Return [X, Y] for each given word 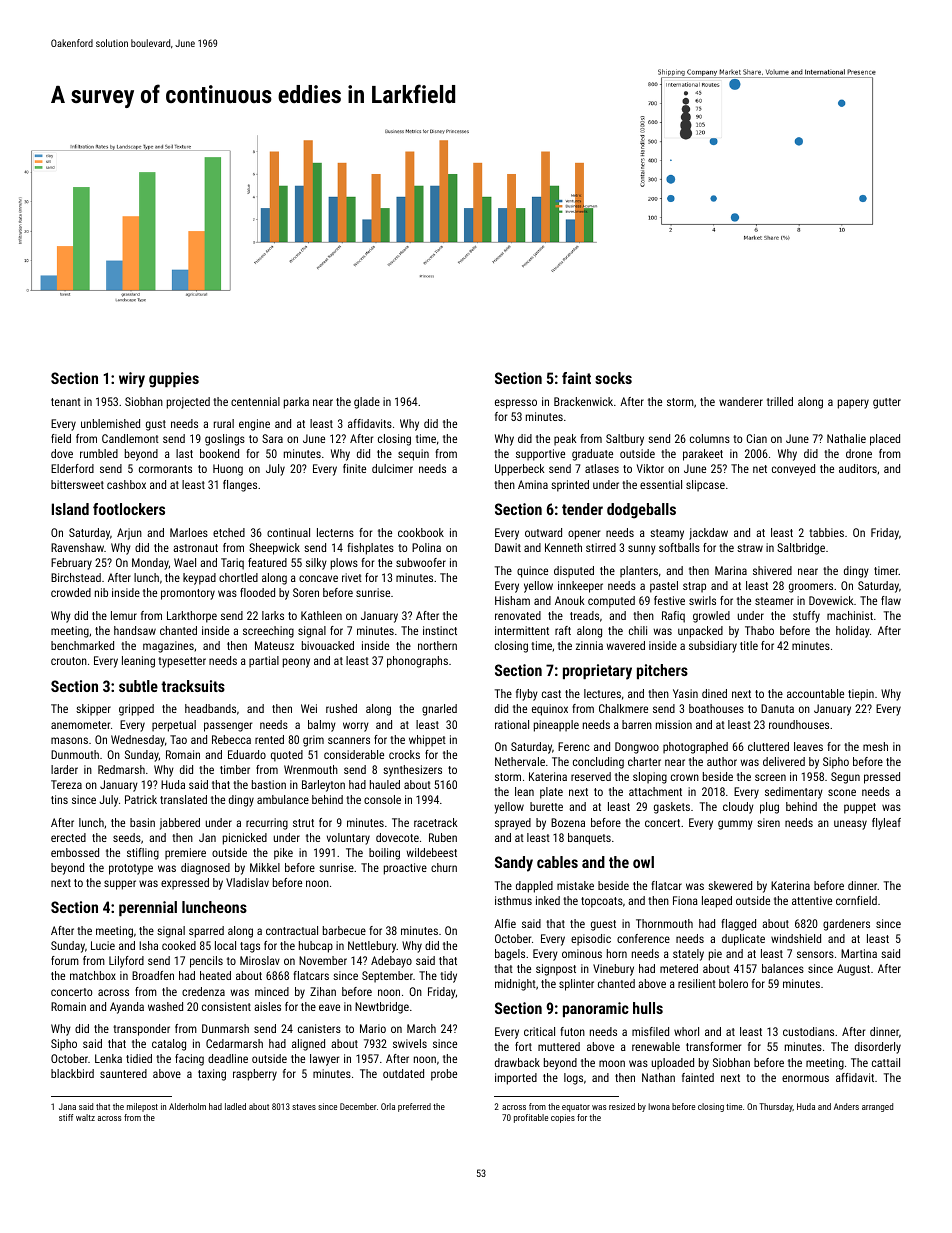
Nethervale [520, 761]
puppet [860, 808]
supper [120, 885]
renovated [518, 615]
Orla [388, 1106]
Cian [756, 438]
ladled [235, 1106]
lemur [124, 615]
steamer [774, 601]
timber [235, 769]
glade [367, 403]
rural [224, 423]
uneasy [850, 825]
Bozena [568, 822]
